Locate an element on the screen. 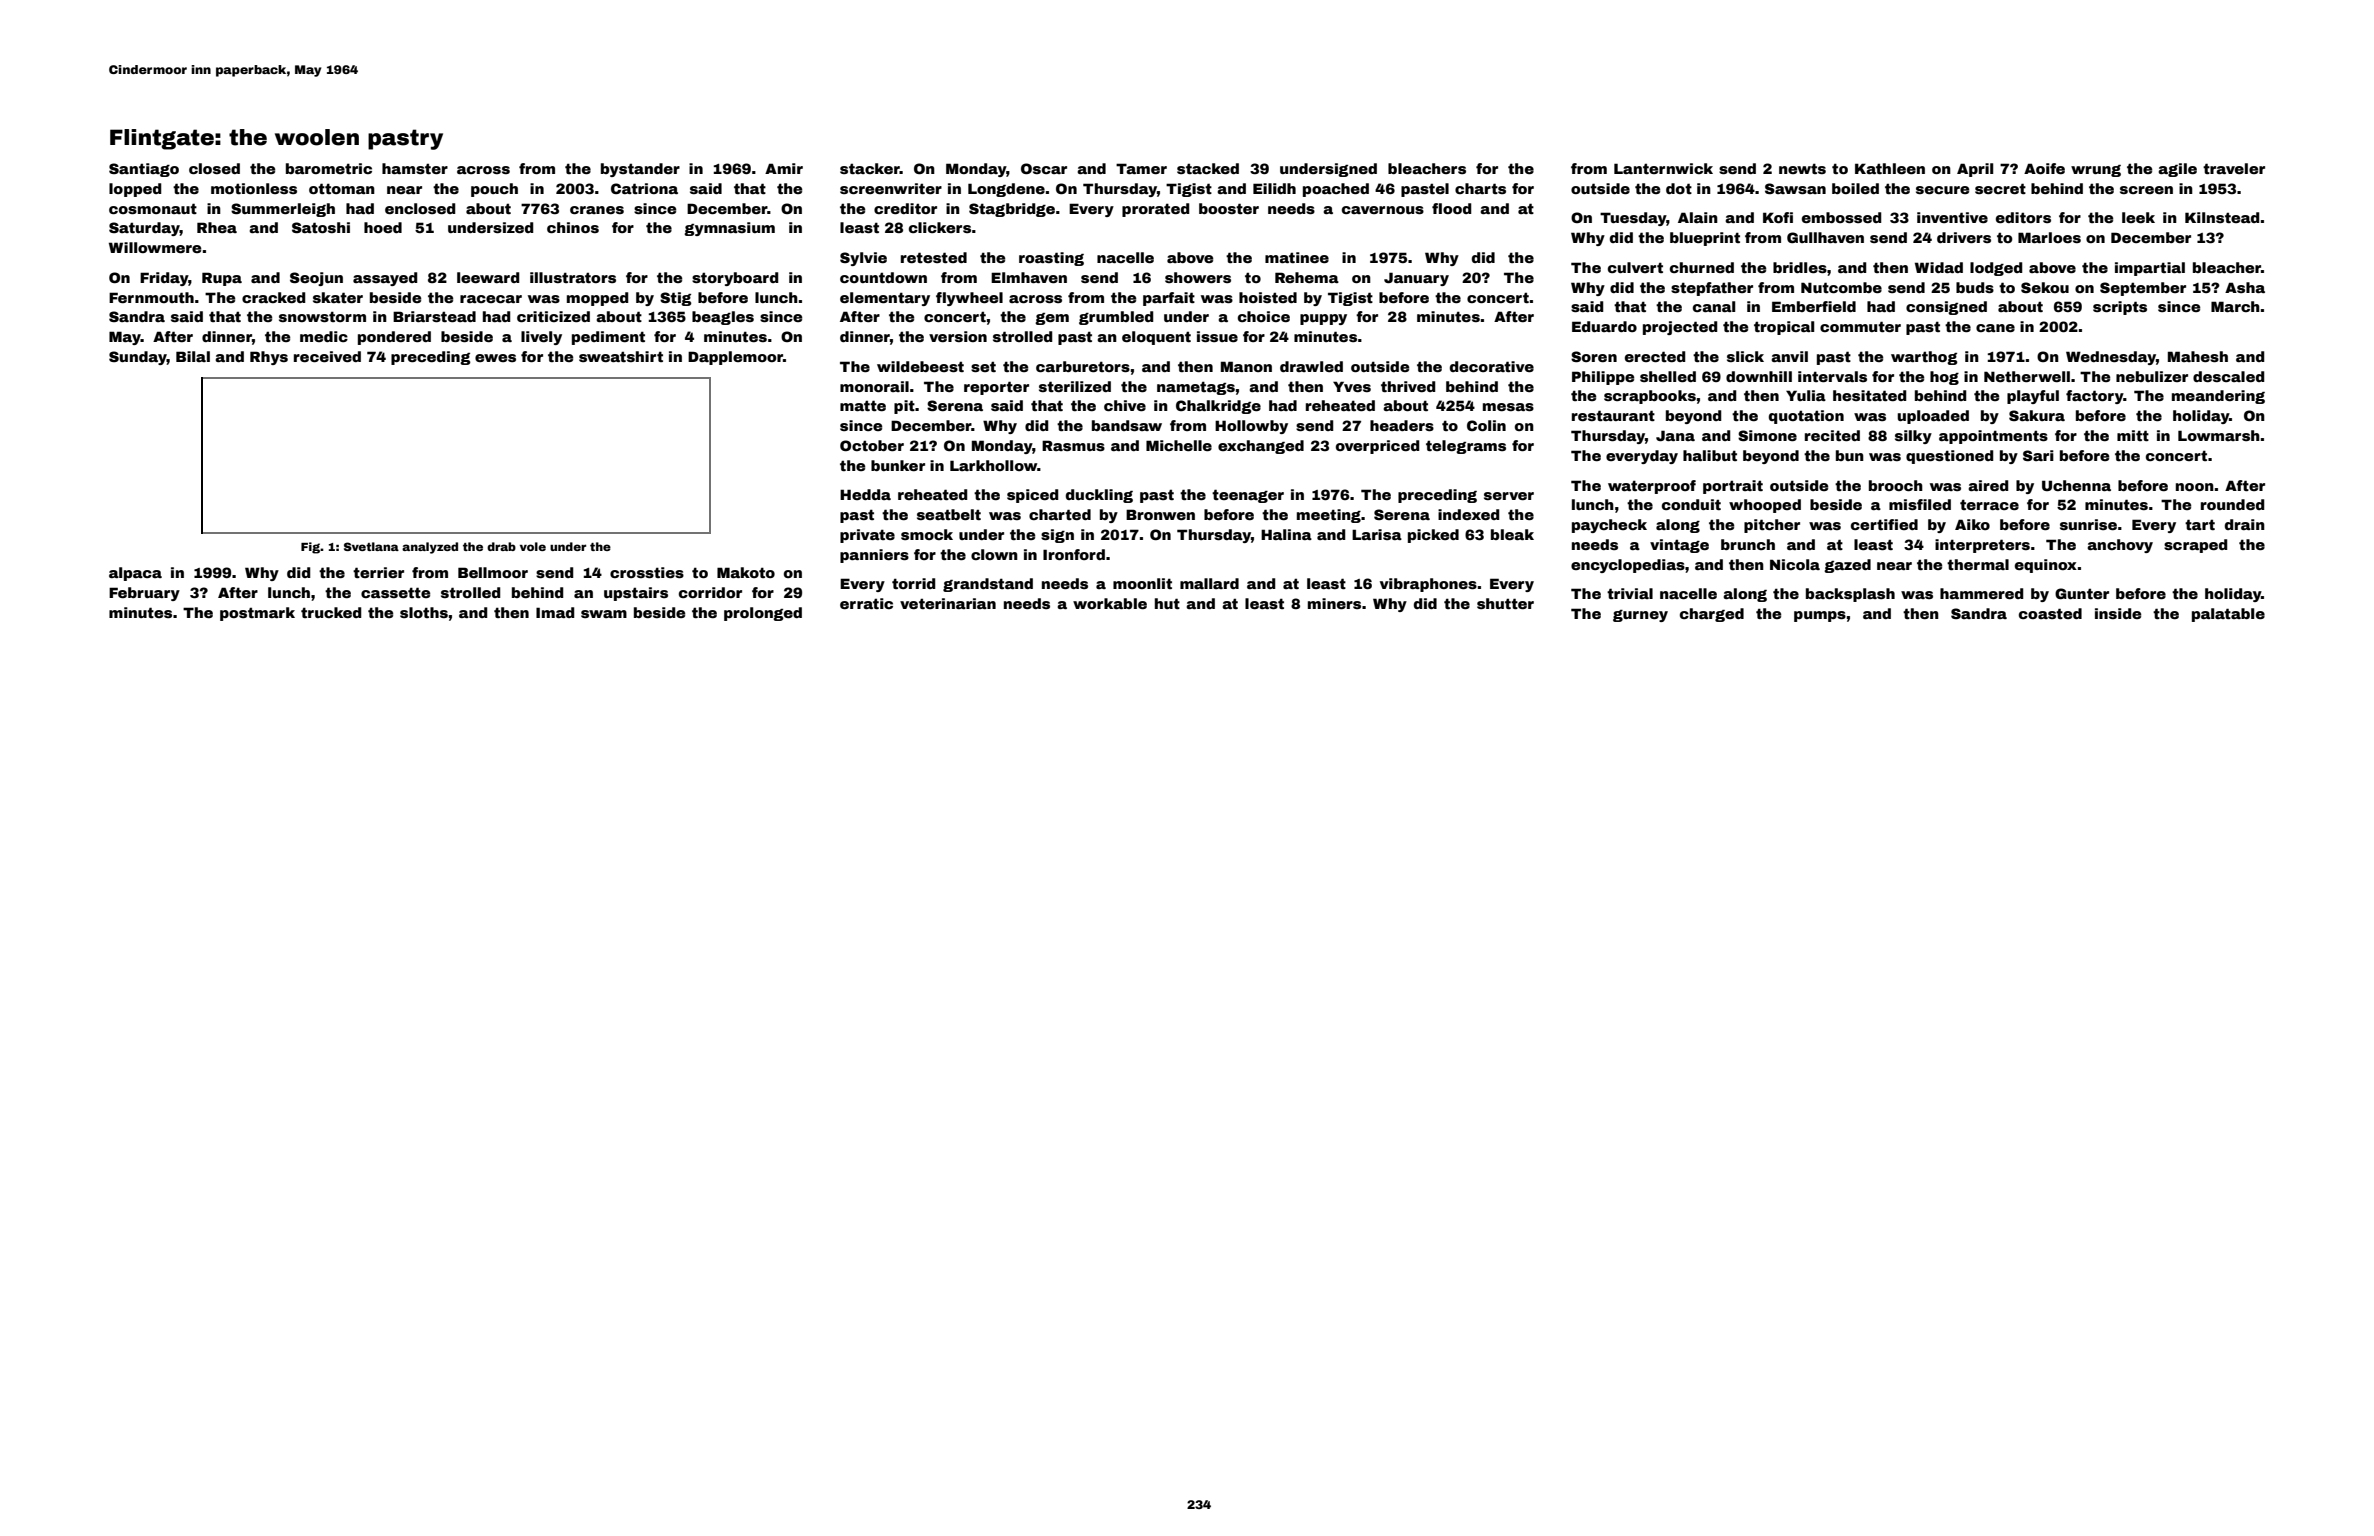 The width and height of the screenshot is (2374, 1536). bystander is located at coordinates (640, 170).
